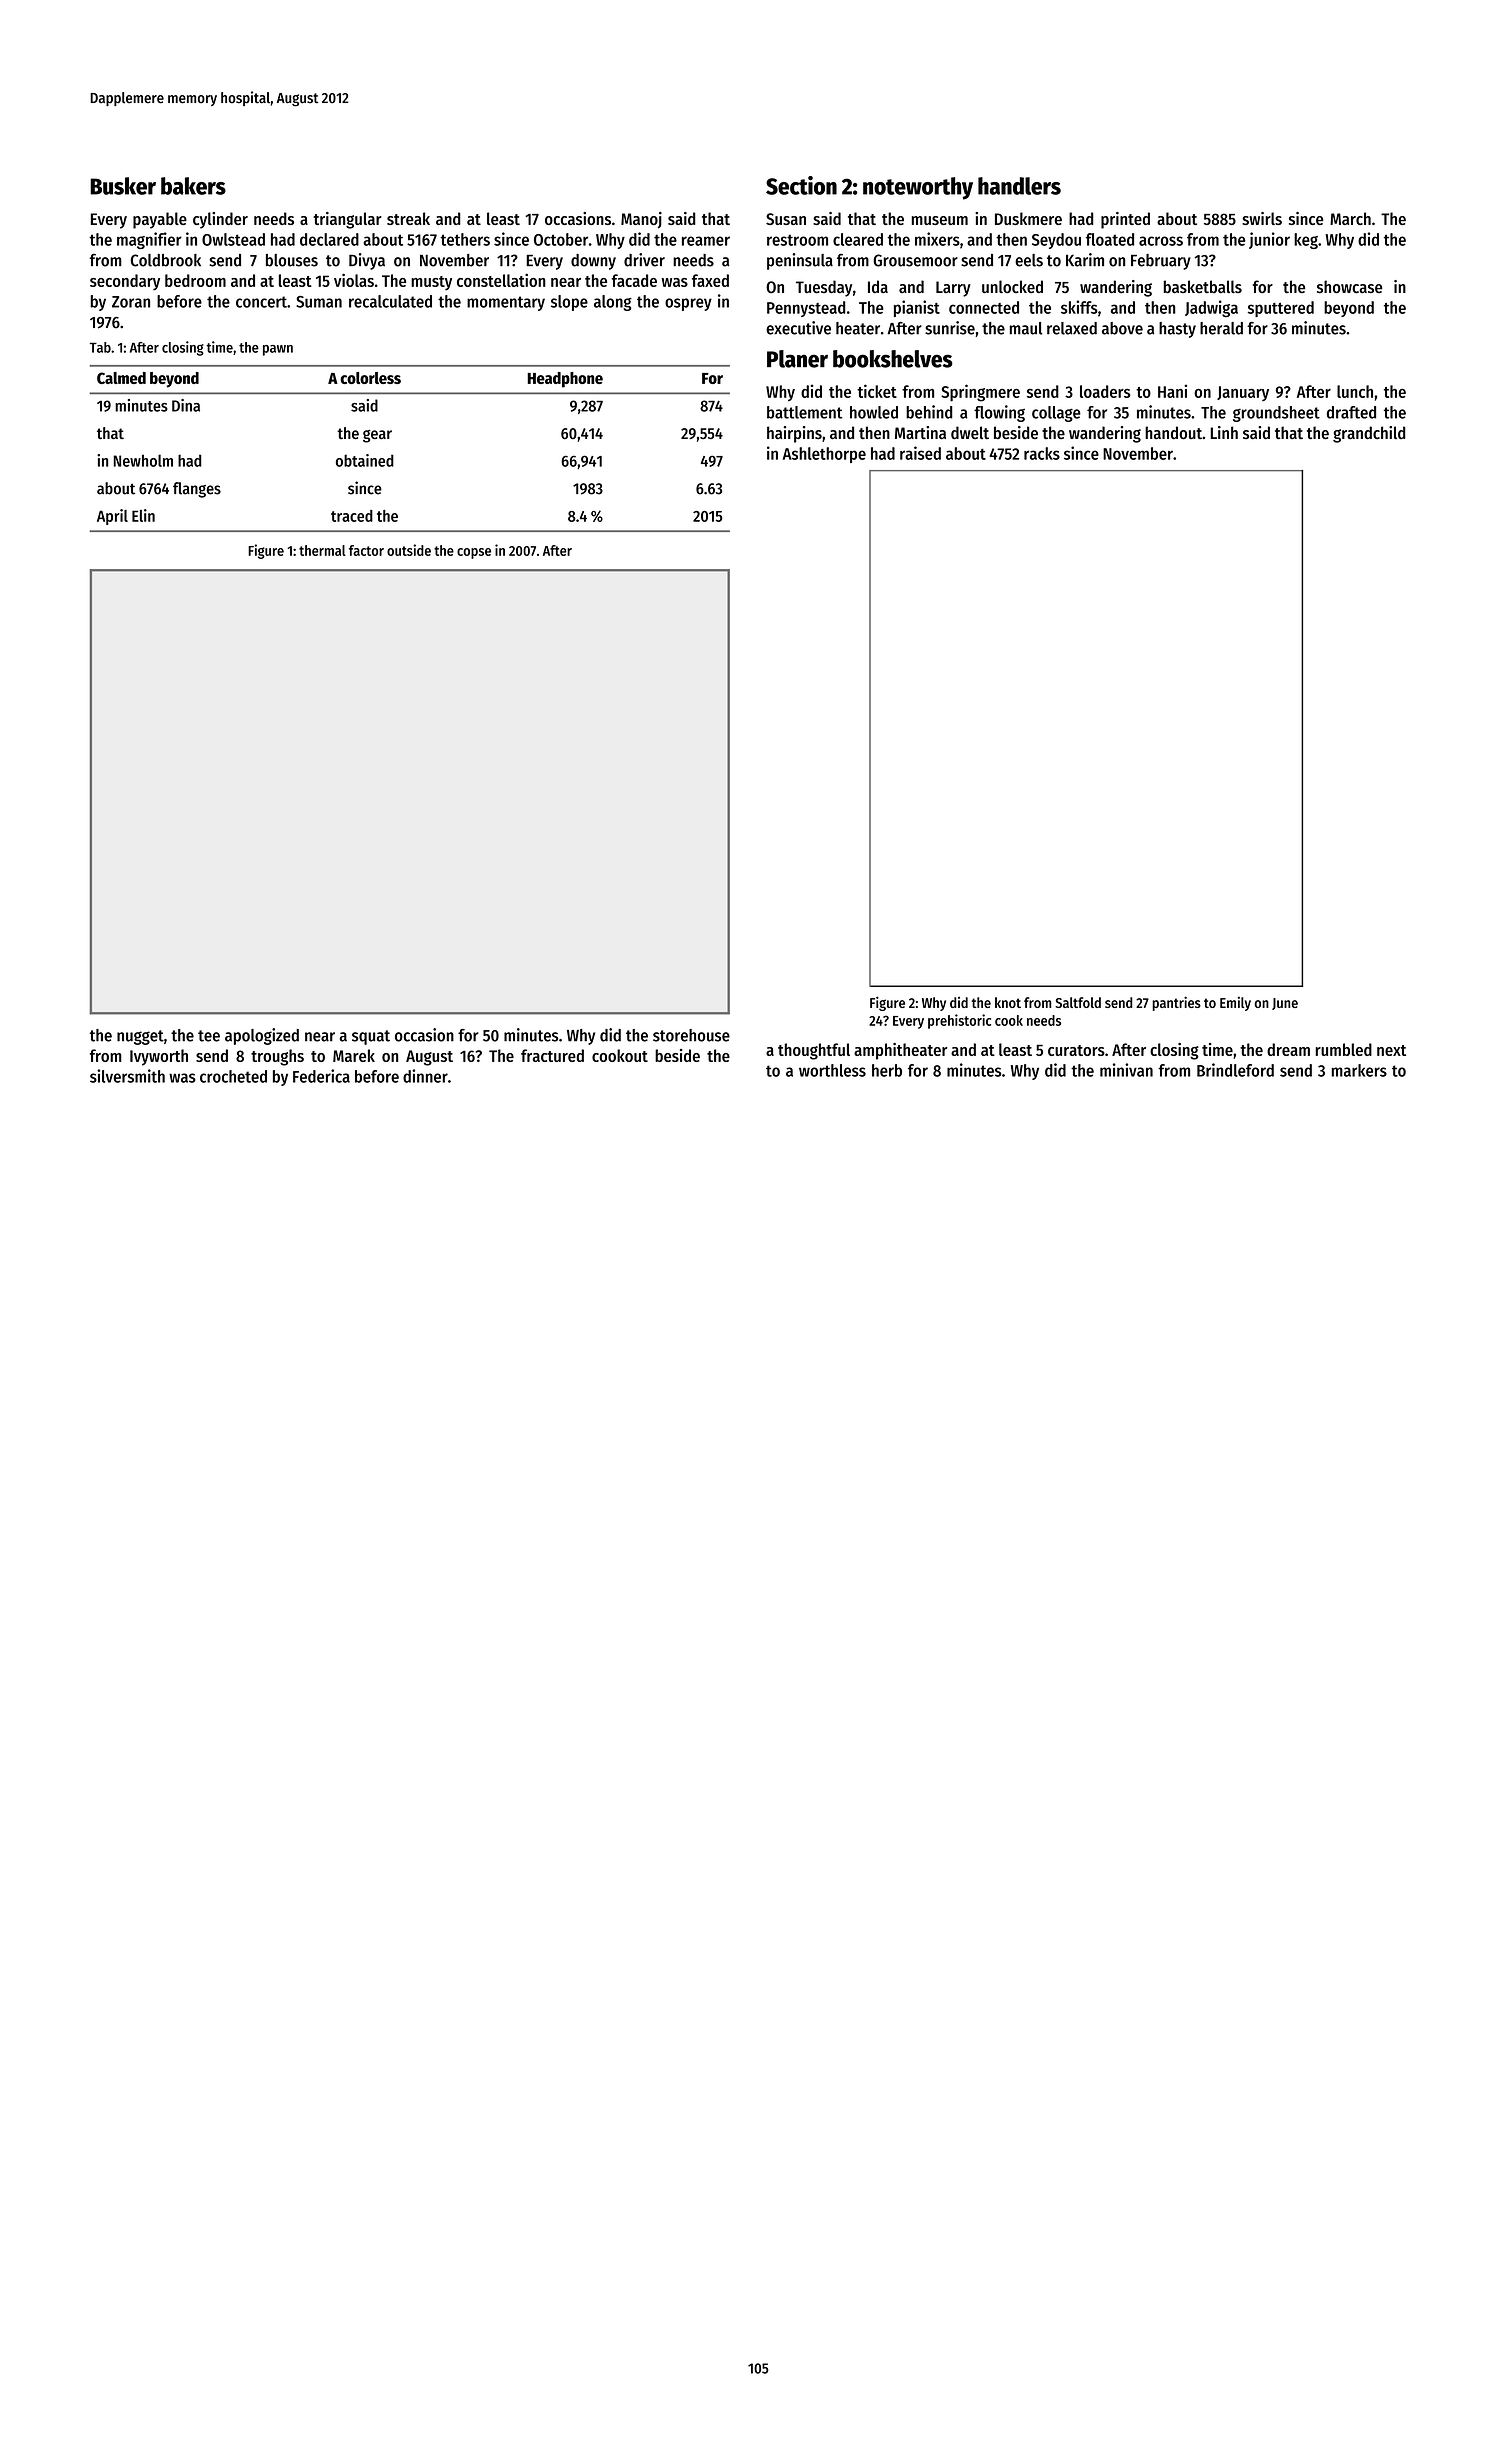 The image size is (1496, 2464). What do you see at coordinates (100, 347) in the screenshot?
I see `Tab` at bounding box center [100, 347].
